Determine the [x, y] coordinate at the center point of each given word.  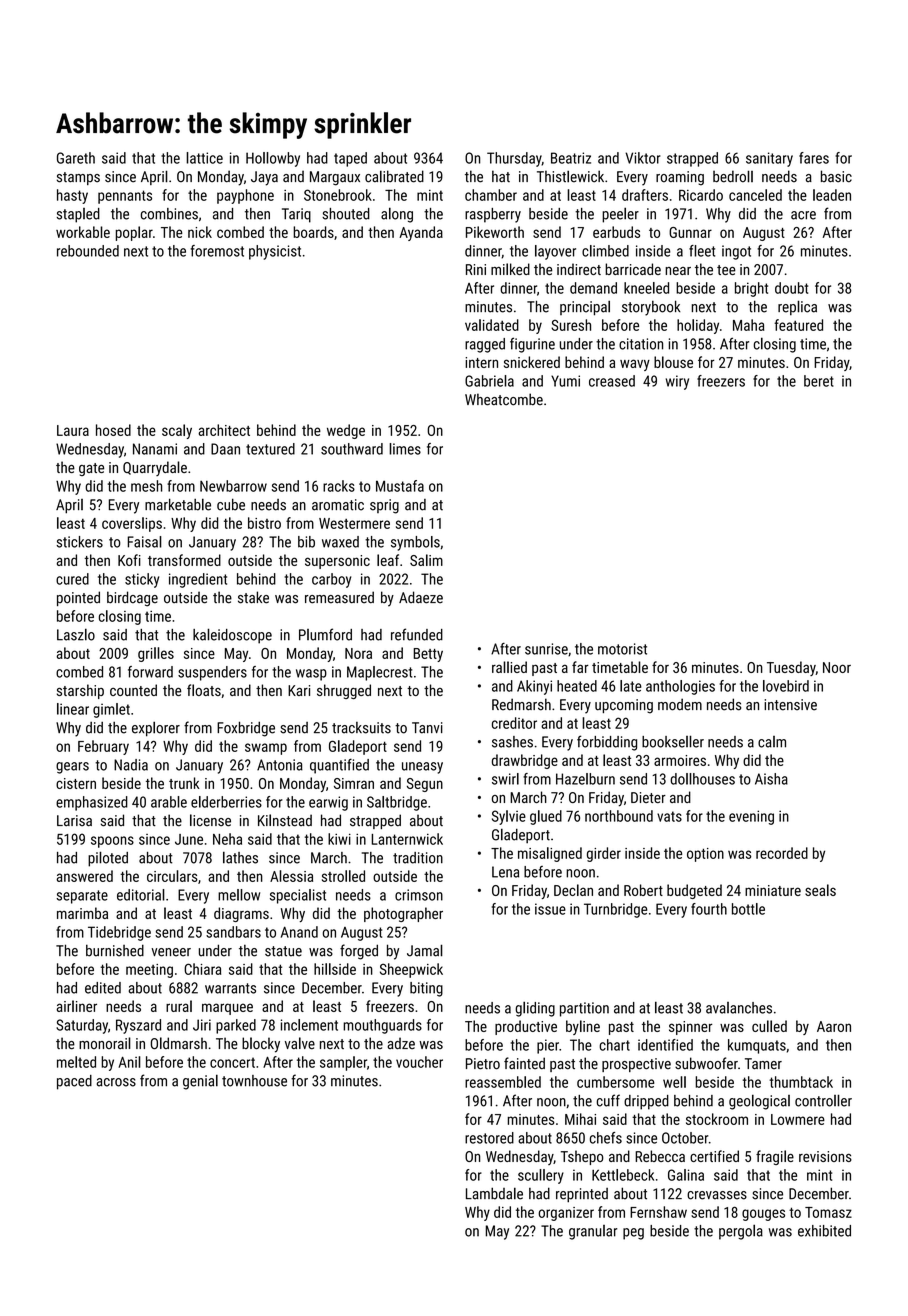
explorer [156, 729]
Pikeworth [495, 232]
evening [751, 817]
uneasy [422, 768]
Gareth [76, 158]
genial [200, 1082]
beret [819, 381]
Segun [425, 785]
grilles [156, 654]
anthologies [680, 687]
